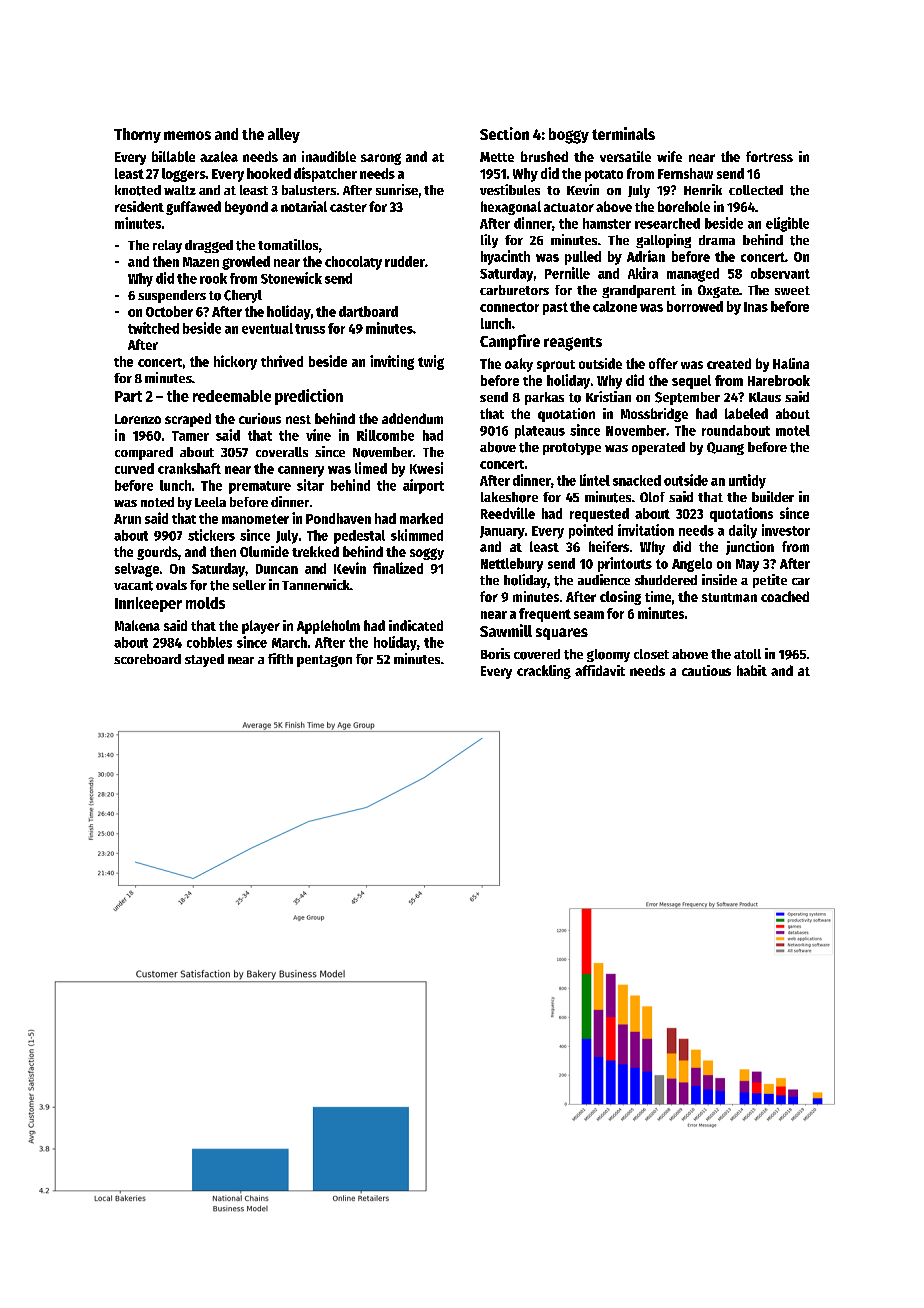  I want to click on twitched, so click(153, 328).
